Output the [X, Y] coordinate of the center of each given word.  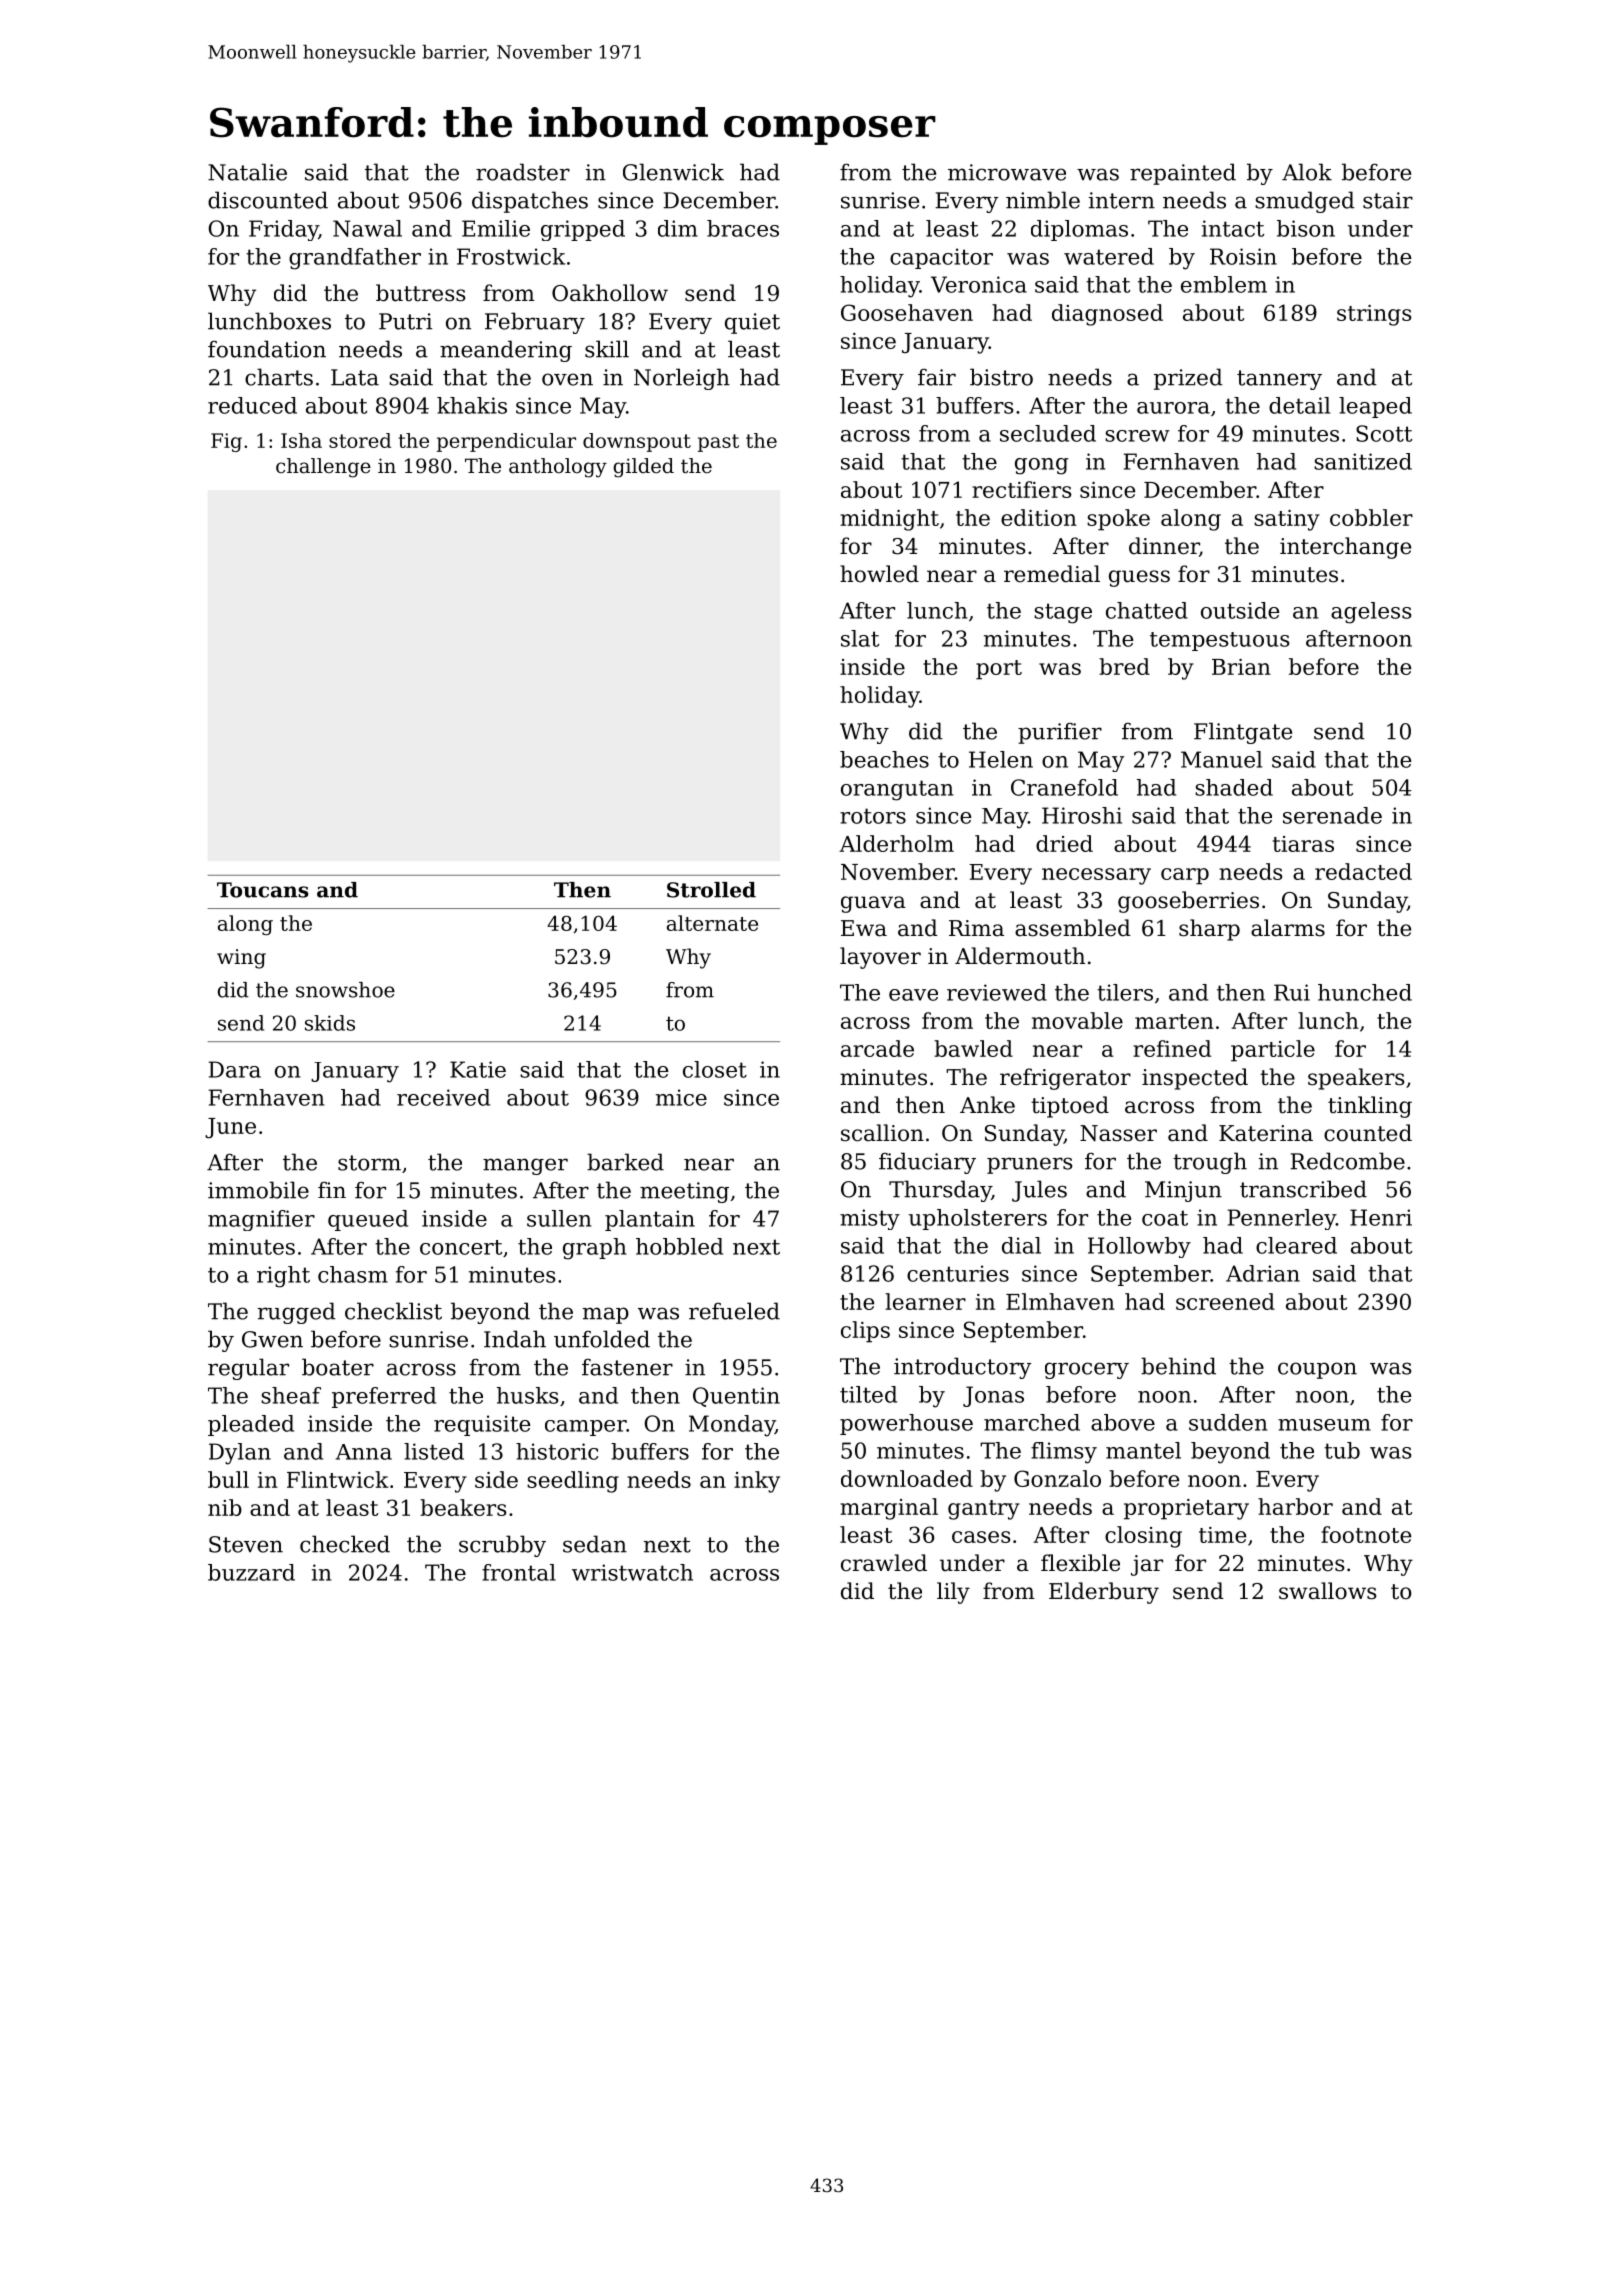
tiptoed [1070, 1107]
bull [228, 1479]
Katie [478, 1069]
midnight [889, 520]
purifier [1060, 733]
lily [953, 1593]
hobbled [679, 1246]
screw [1137, 436]
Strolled [711, 890]
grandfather [355, 259]
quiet [752, 323]
